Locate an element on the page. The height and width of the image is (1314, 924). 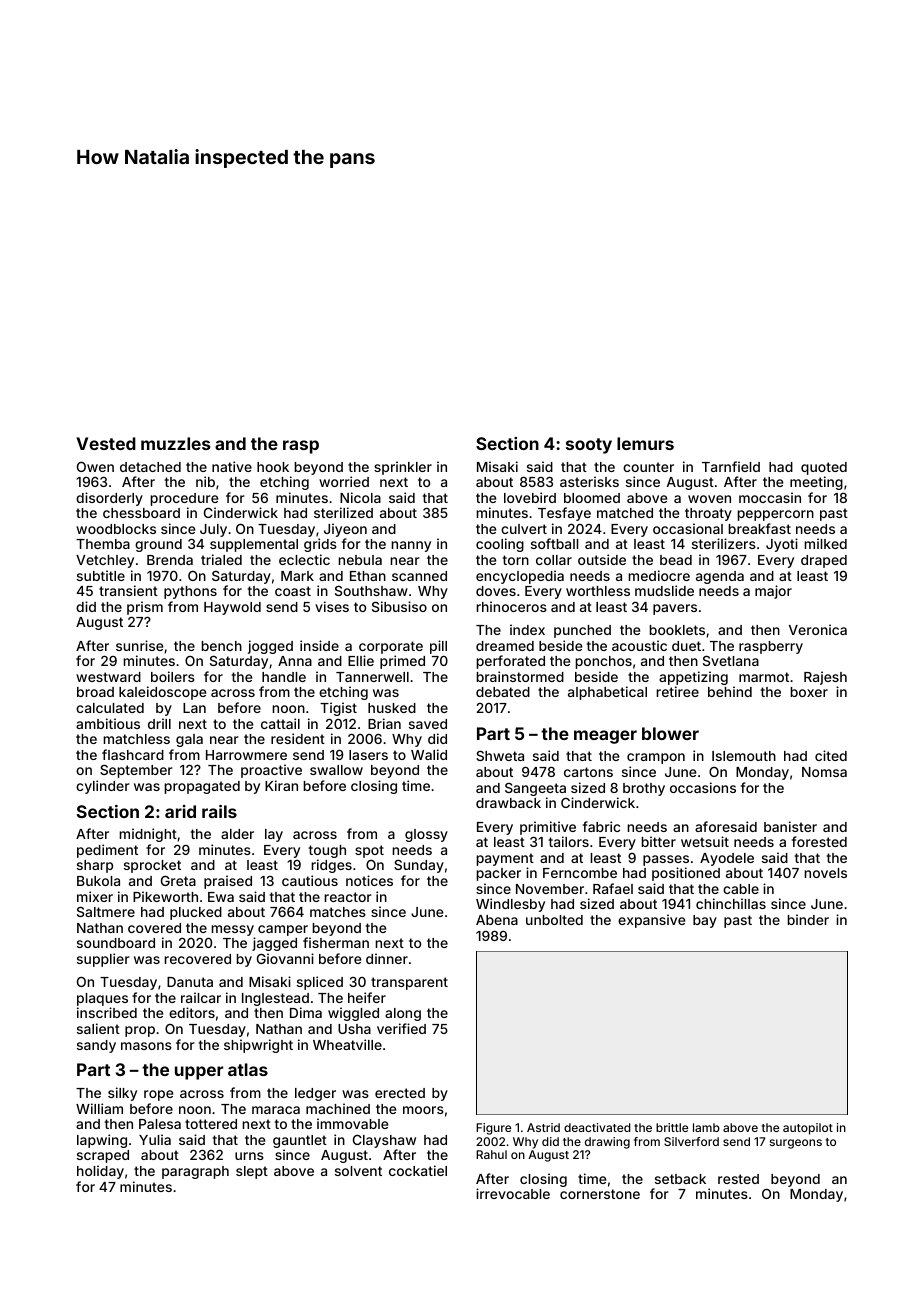
urns is located at coordinates (249, 1156).
